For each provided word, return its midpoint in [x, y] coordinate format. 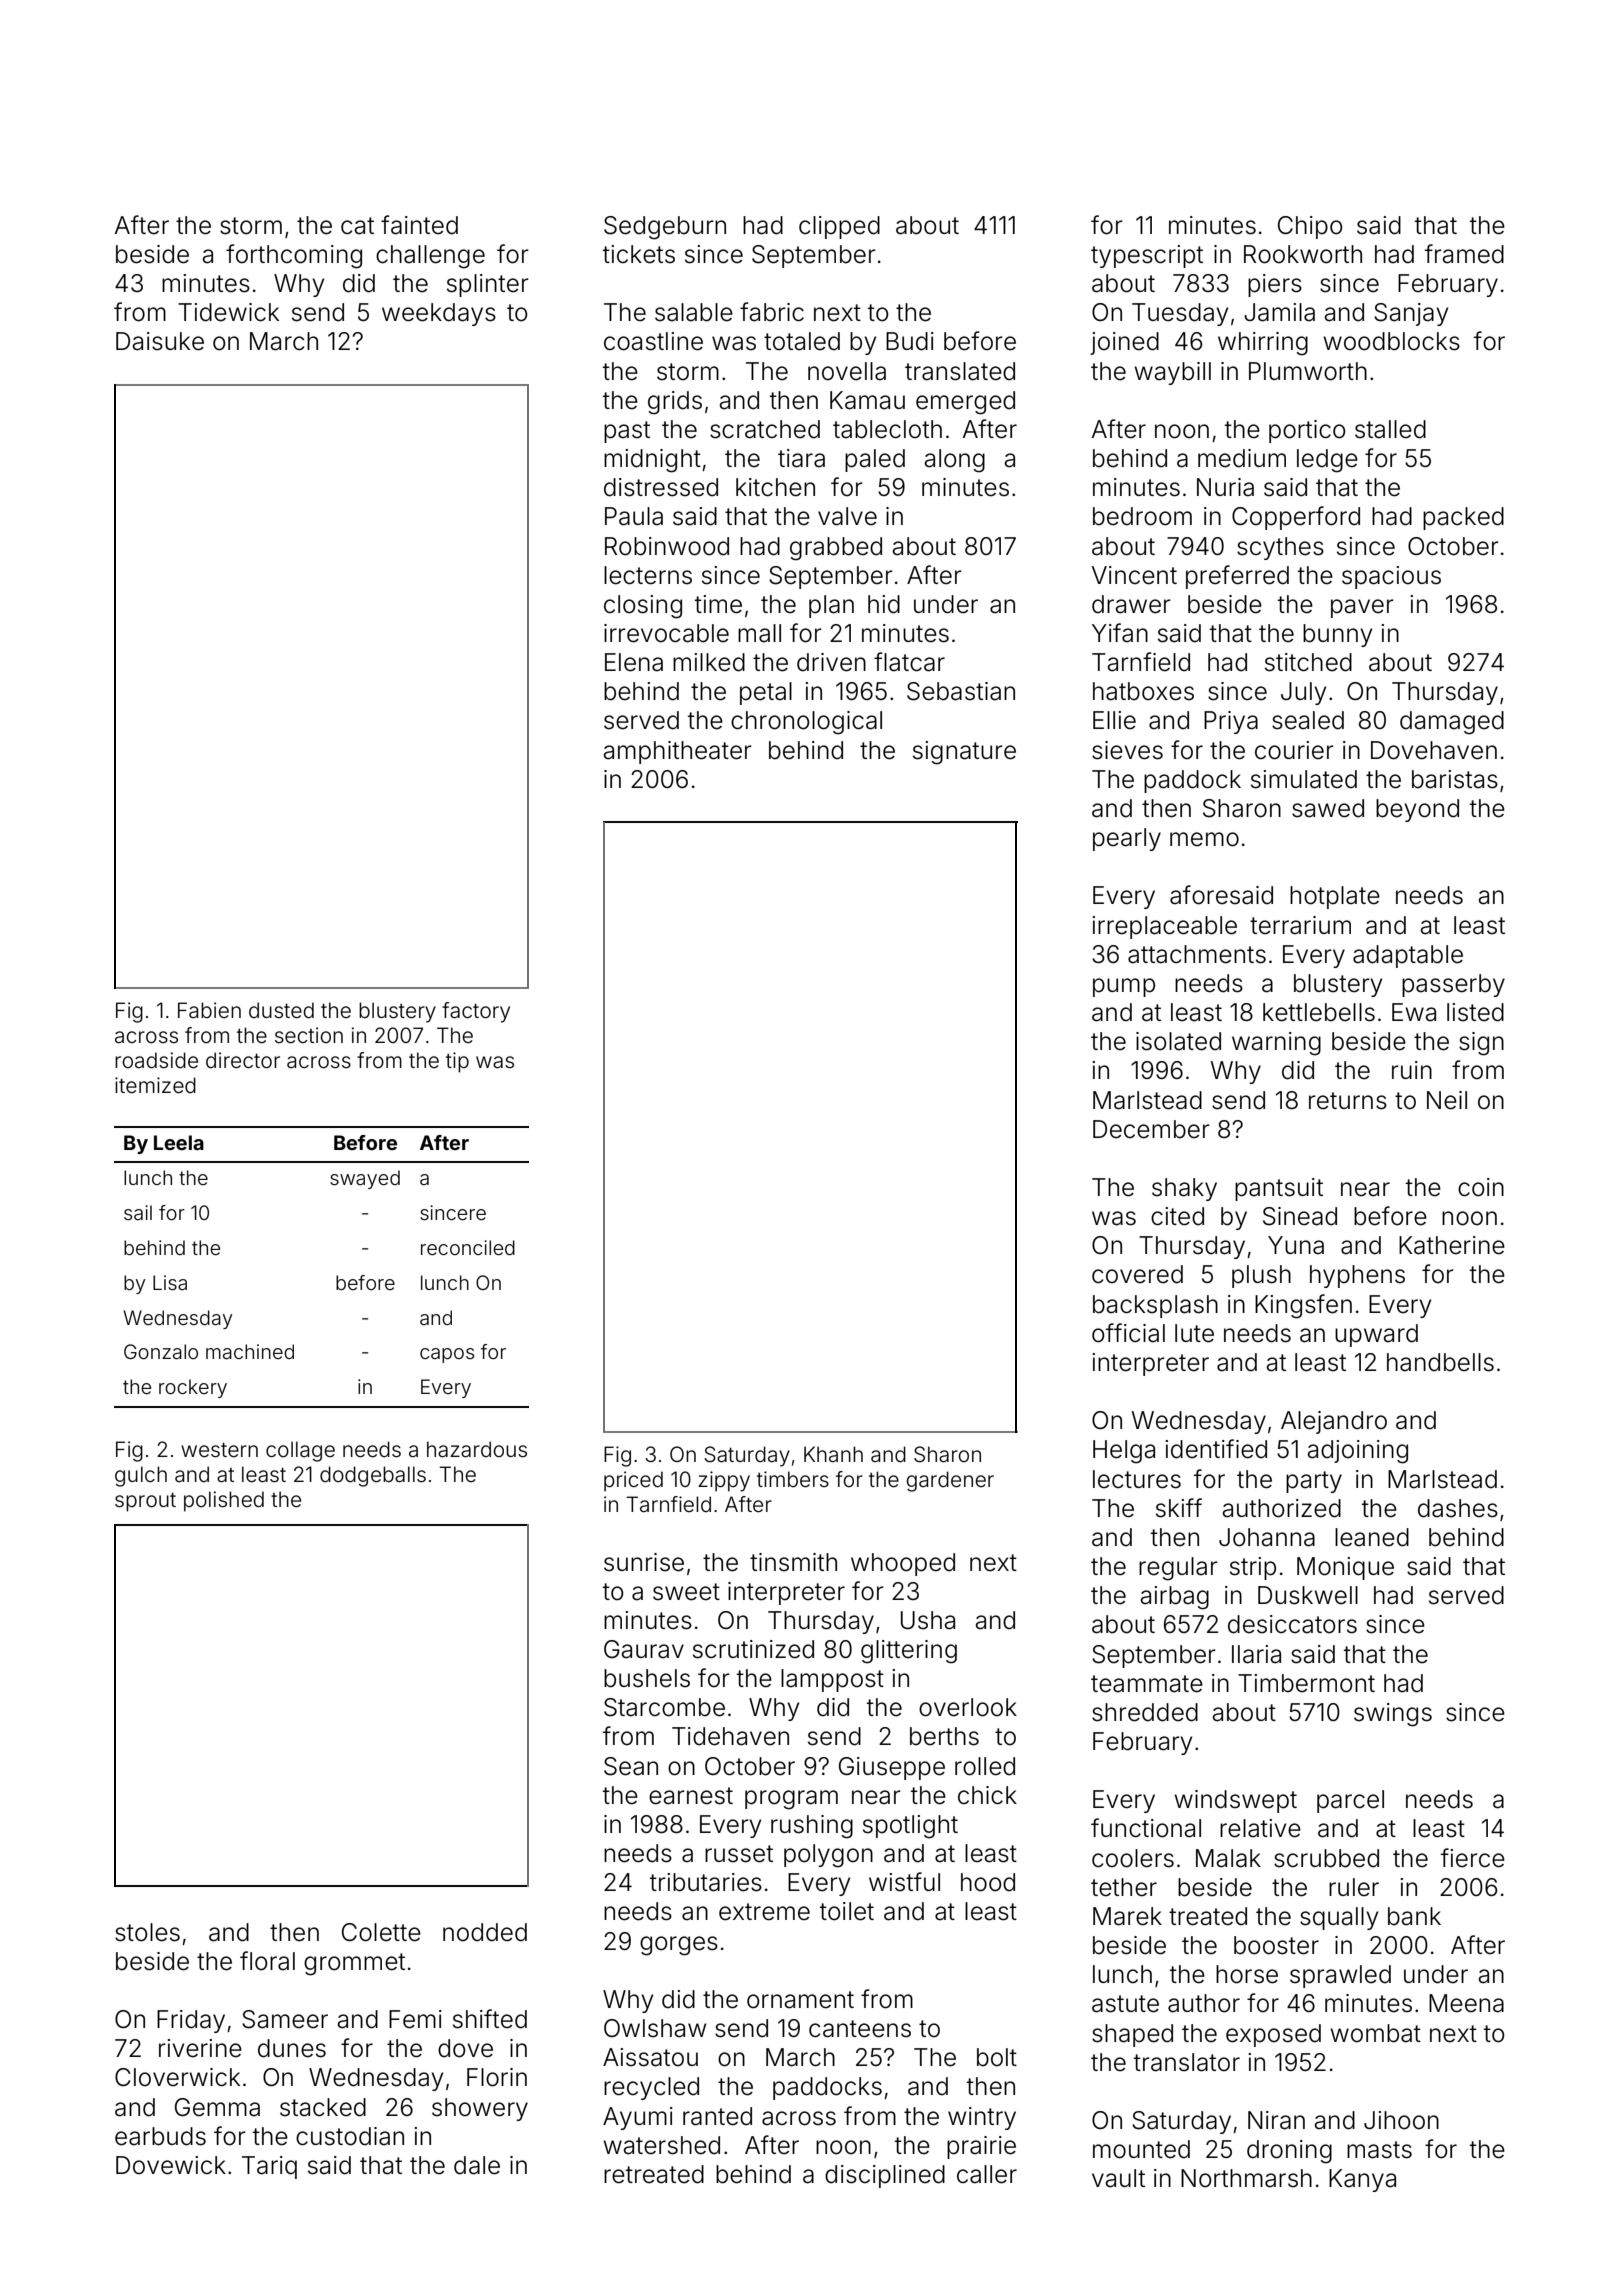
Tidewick [228, 312]
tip [457, 1062]
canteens [860, 2029]
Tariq [269, 2167]
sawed [1328, 808]
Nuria [1225, 487]
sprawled [1340, 1976]
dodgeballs [373, 1476]
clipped [839, 227]
